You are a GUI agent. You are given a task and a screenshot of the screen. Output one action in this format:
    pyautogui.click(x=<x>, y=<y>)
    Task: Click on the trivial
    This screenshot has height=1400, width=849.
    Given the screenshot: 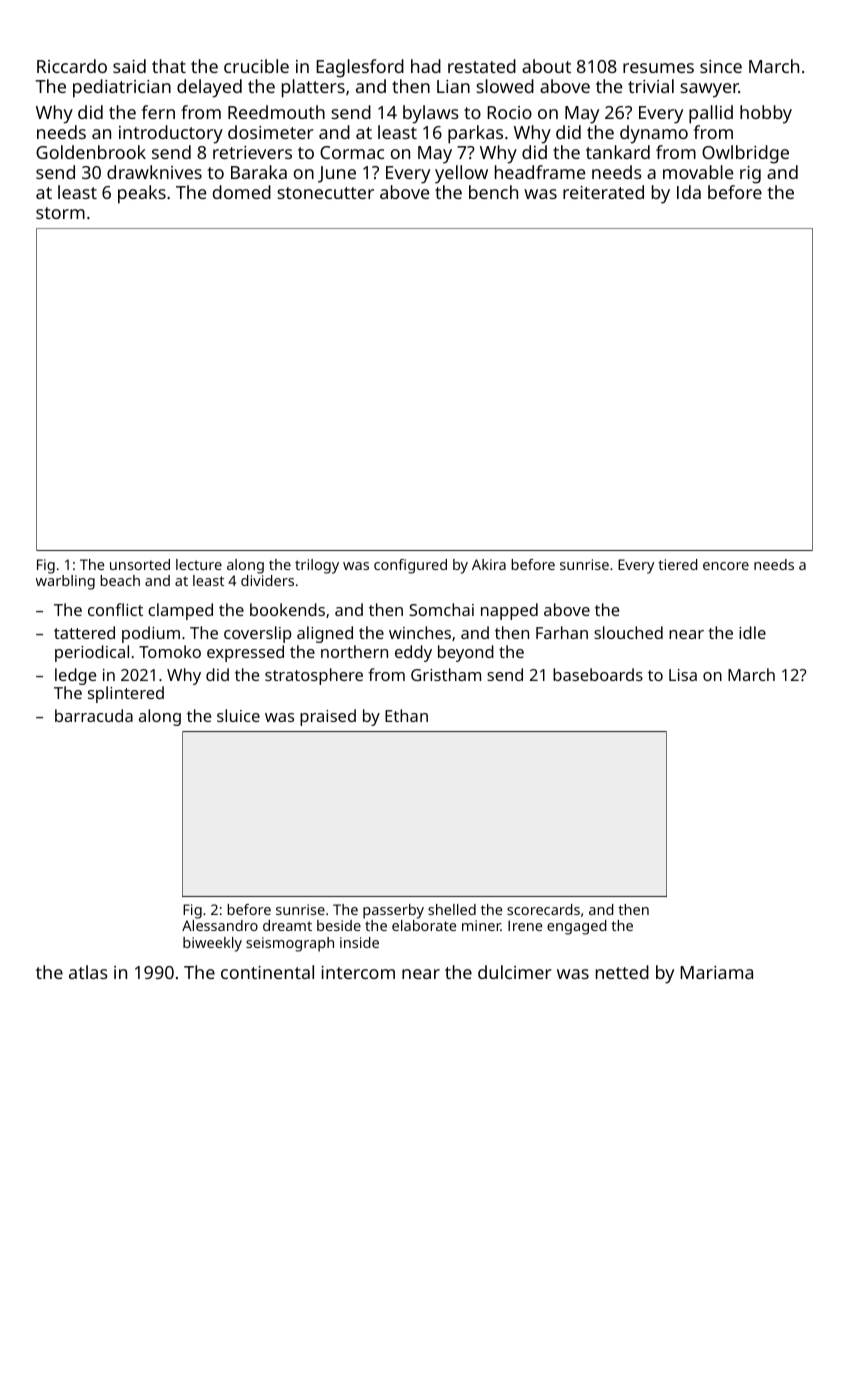 What is the action you would take?
    pyautogui.click(x=651, y=86)
